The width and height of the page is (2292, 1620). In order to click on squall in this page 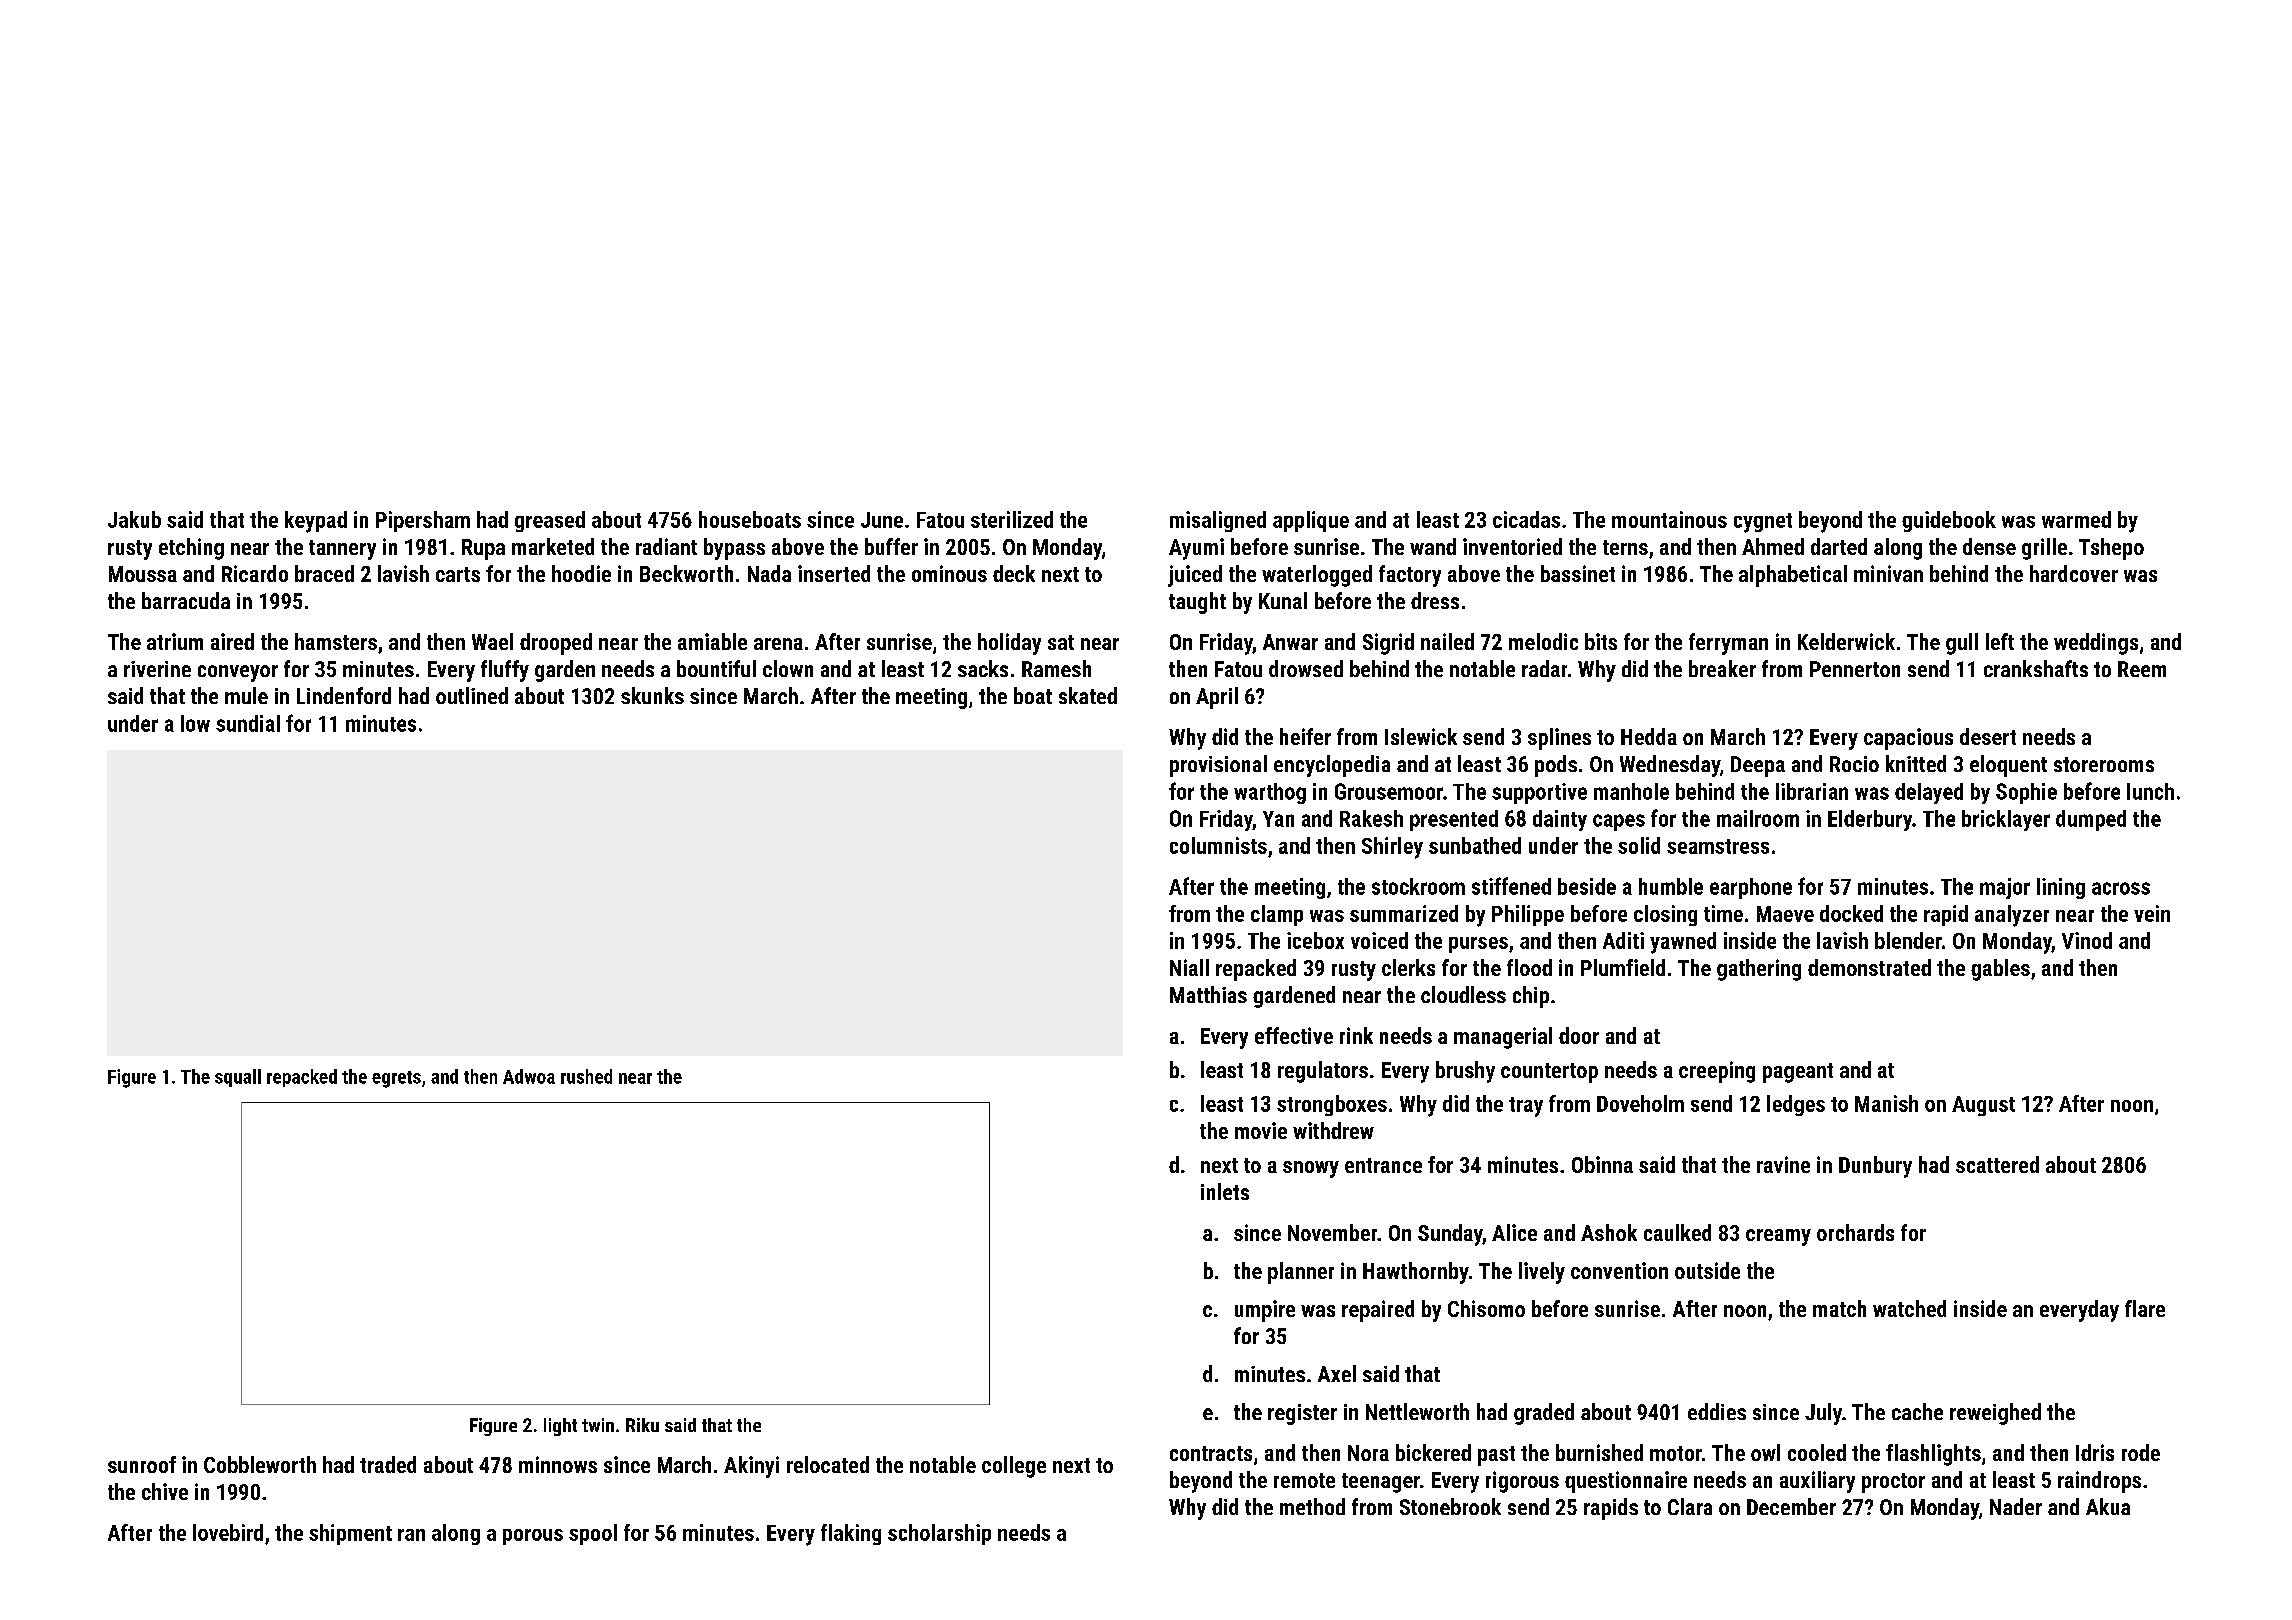, I will do `click(238, 1078)`.
